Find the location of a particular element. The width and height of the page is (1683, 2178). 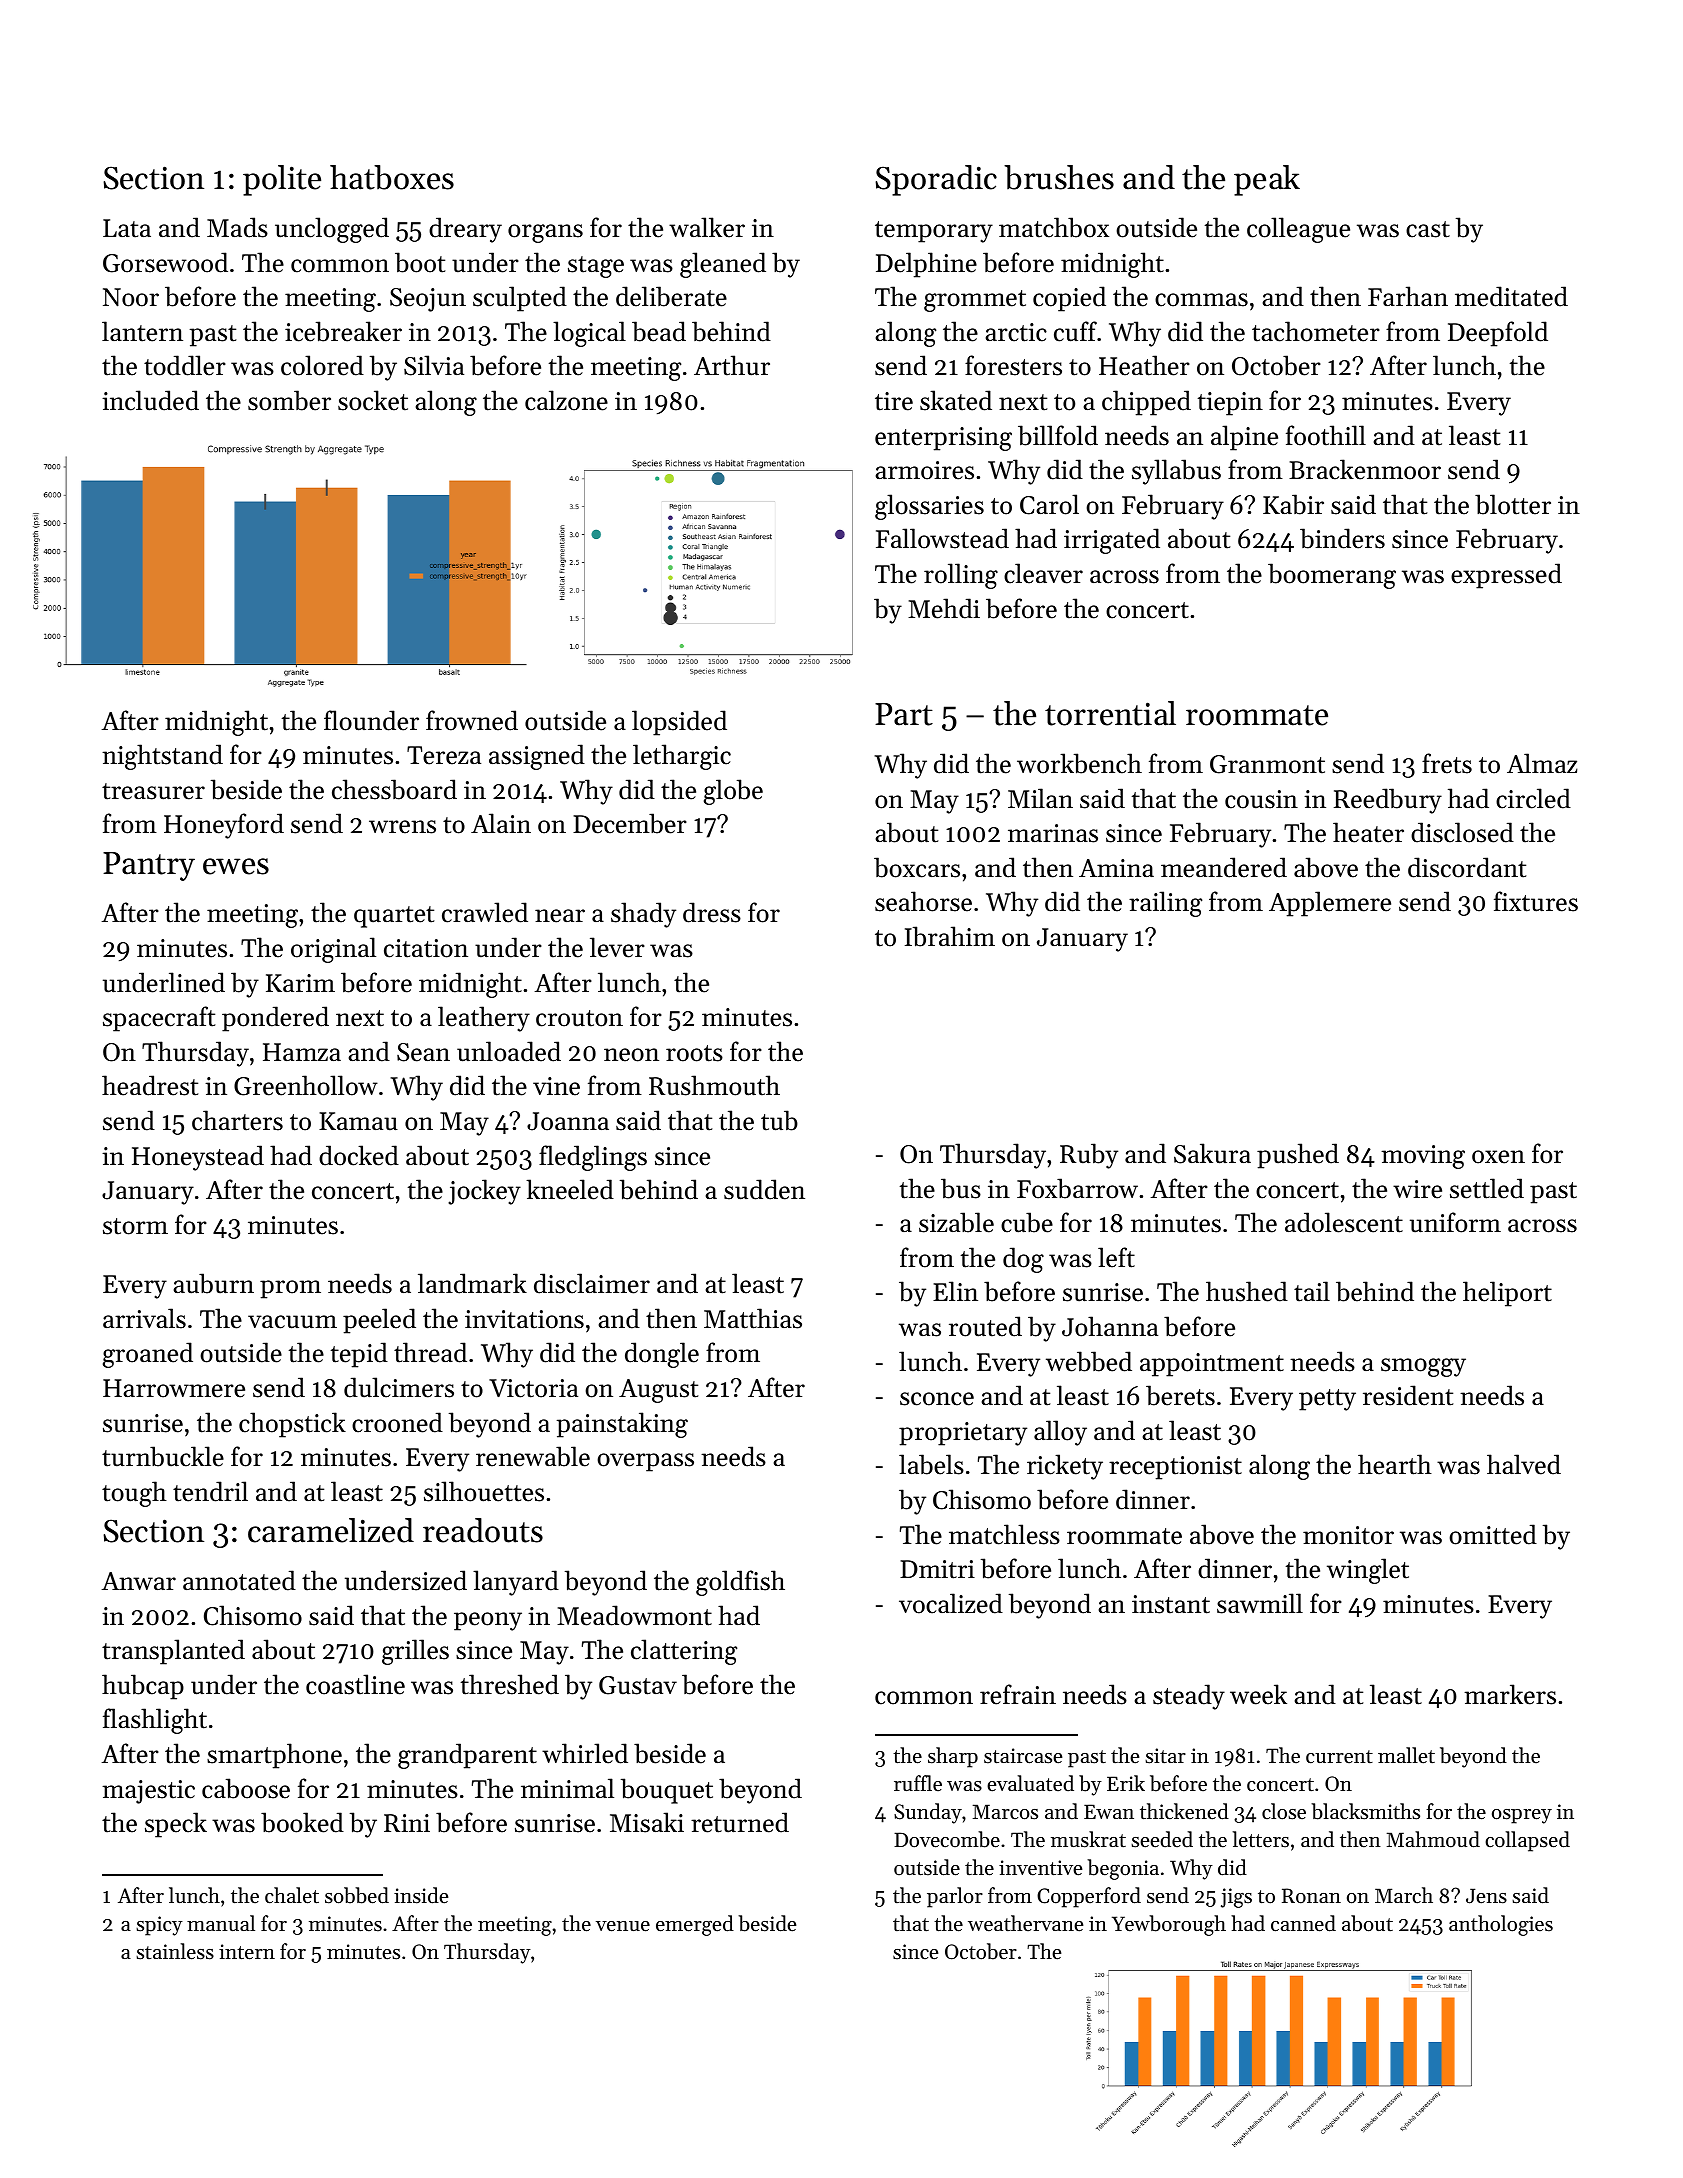

spacecraft is located at coordinates (159, 1019).
